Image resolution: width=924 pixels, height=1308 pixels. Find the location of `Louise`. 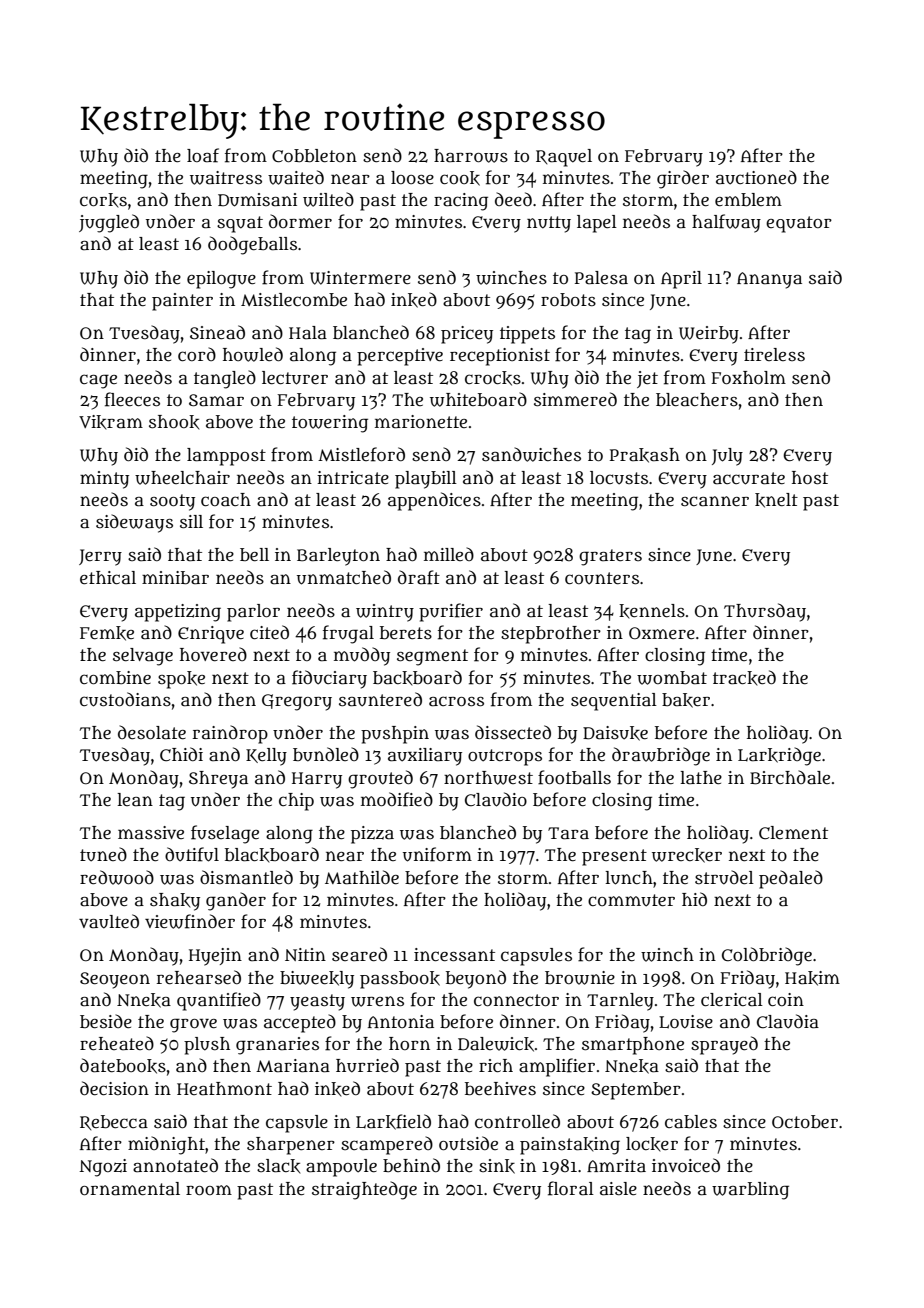

Louise is located at coordinates (686, 1022).
